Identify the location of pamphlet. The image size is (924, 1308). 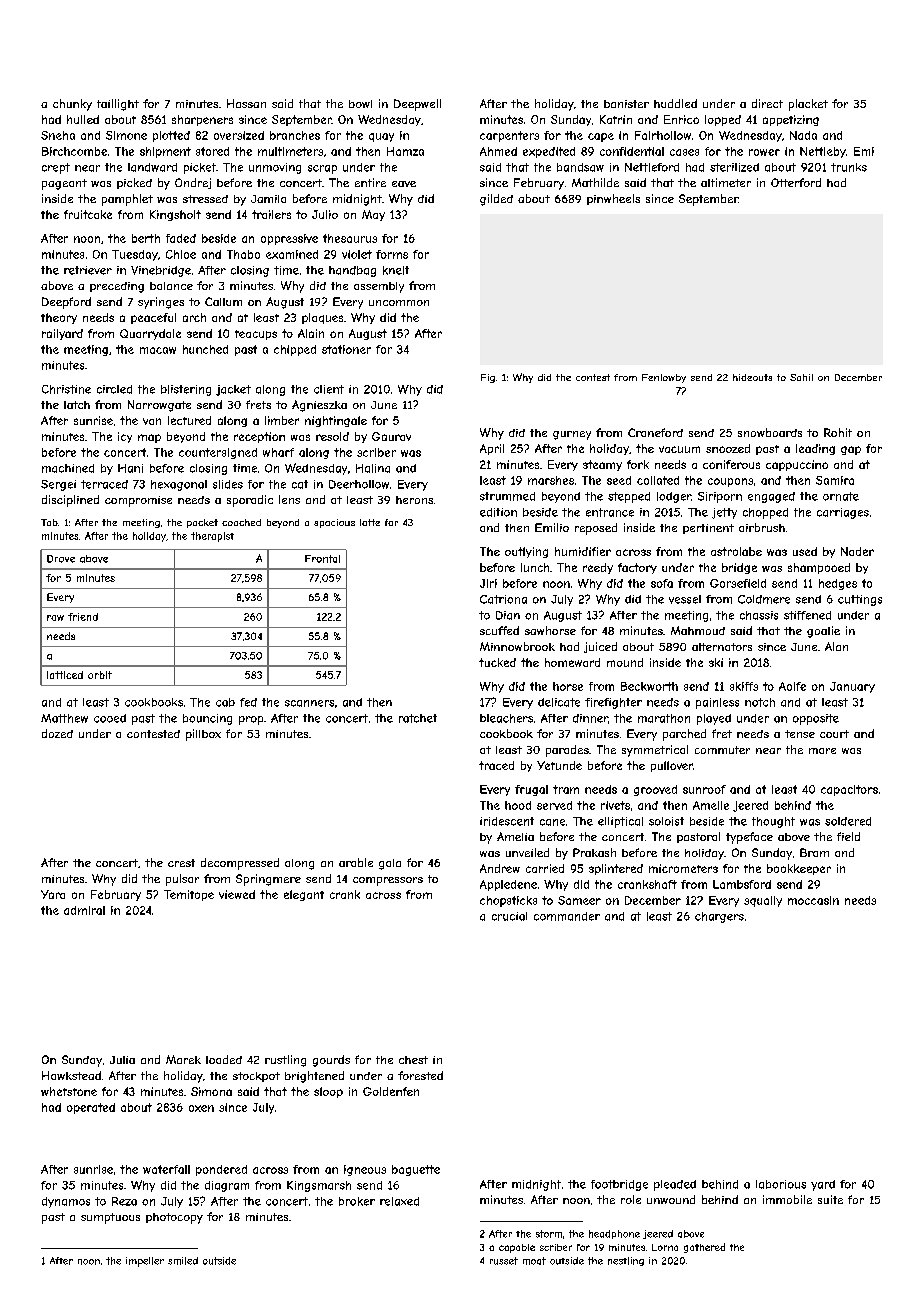
(127, 200).
